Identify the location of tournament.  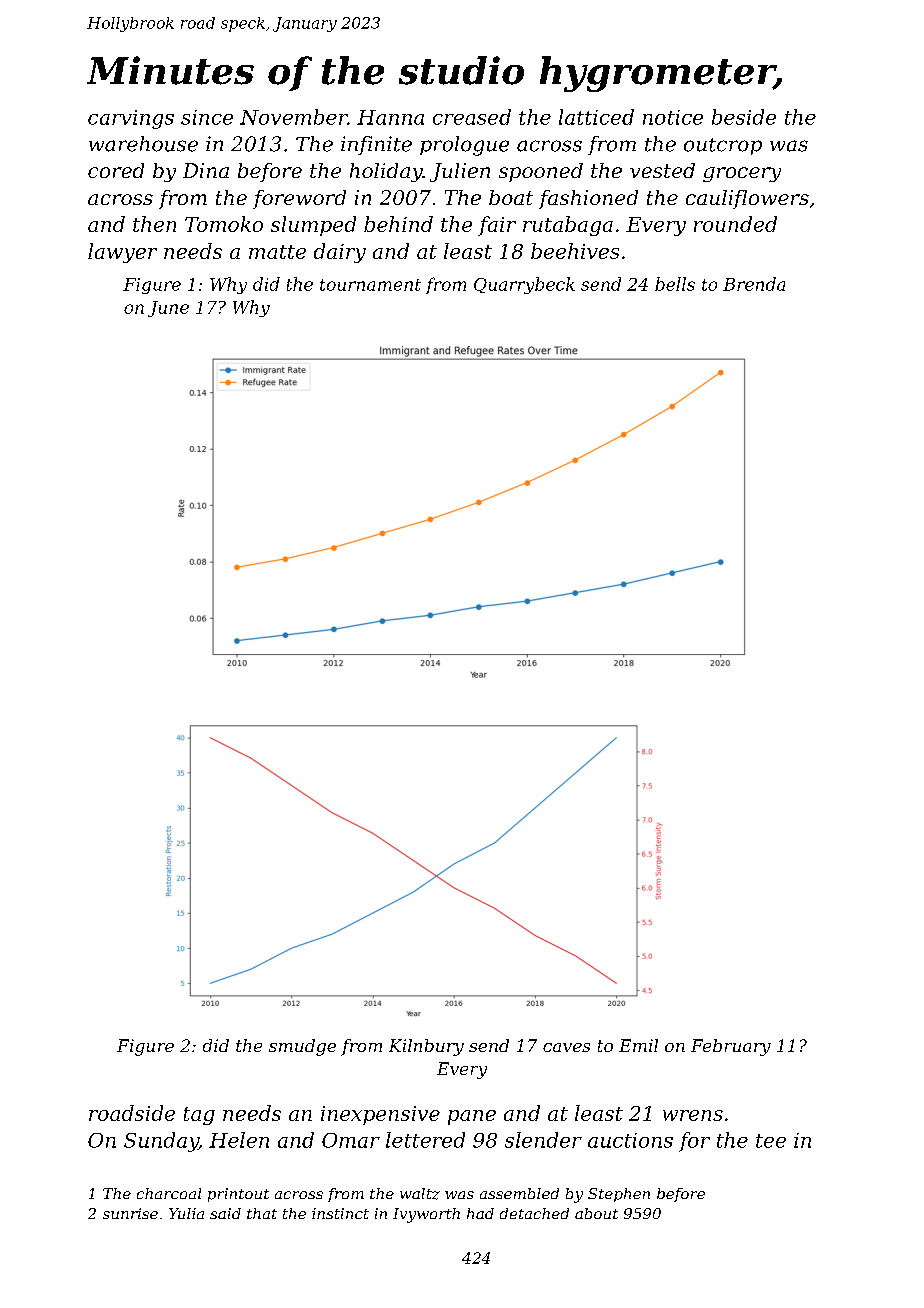
(370, 285).
